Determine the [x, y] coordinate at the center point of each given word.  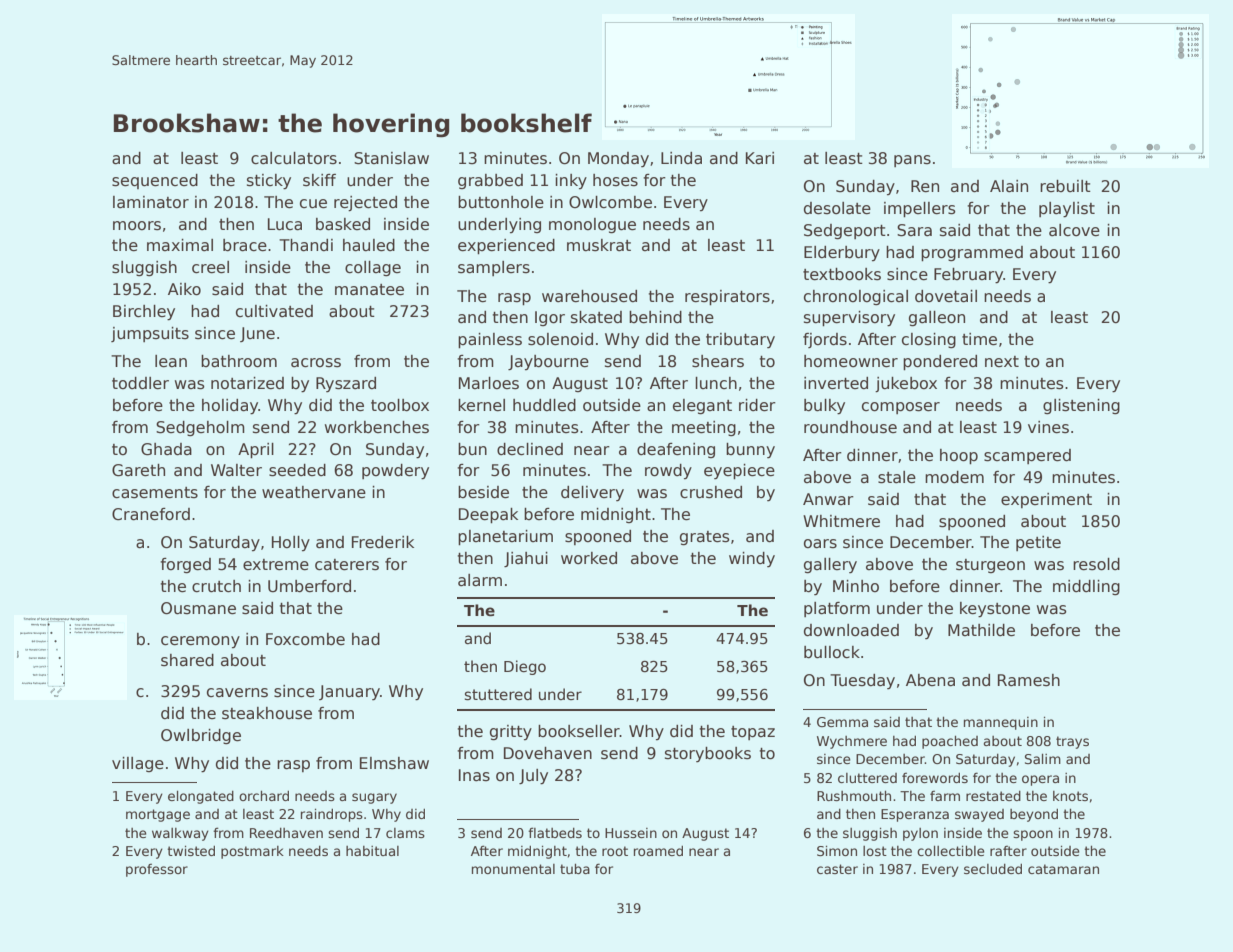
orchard [264, 796]
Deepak [488, 515]
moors [137, 226]
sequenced [155, 181]
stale [897, 477]
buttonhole [501, 202]
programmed [972, 253]
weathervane [314, 492]
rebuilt [1065, 186]
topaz [753, 733]
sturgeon [990, 566]
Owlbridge [201, 736]
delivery [592, 493]
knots [1070, 796]
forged [185, 565]
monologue [592, 225]
